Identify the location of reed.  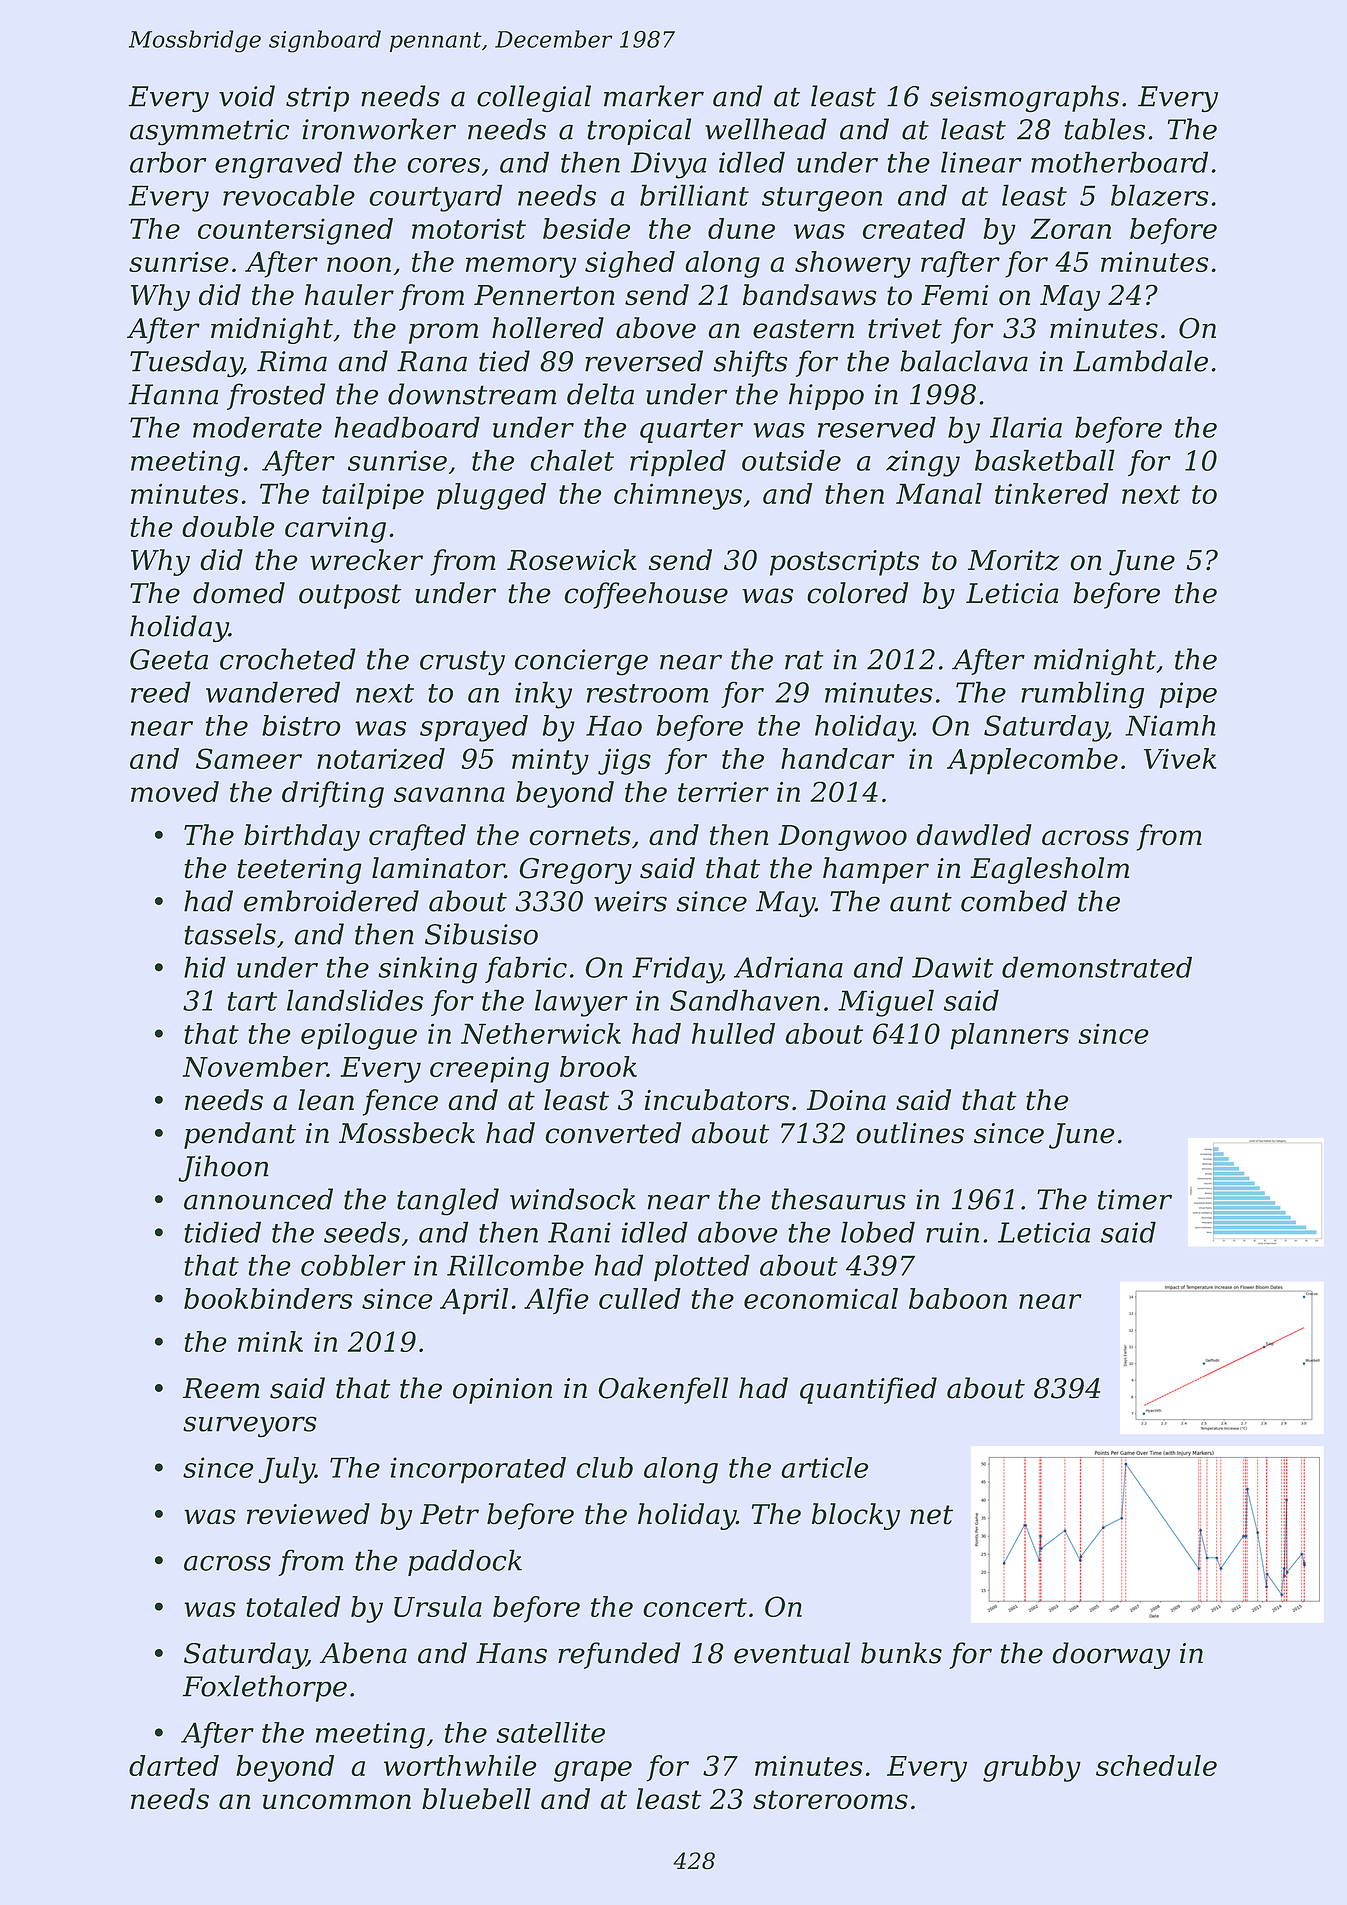
(161, 692).
